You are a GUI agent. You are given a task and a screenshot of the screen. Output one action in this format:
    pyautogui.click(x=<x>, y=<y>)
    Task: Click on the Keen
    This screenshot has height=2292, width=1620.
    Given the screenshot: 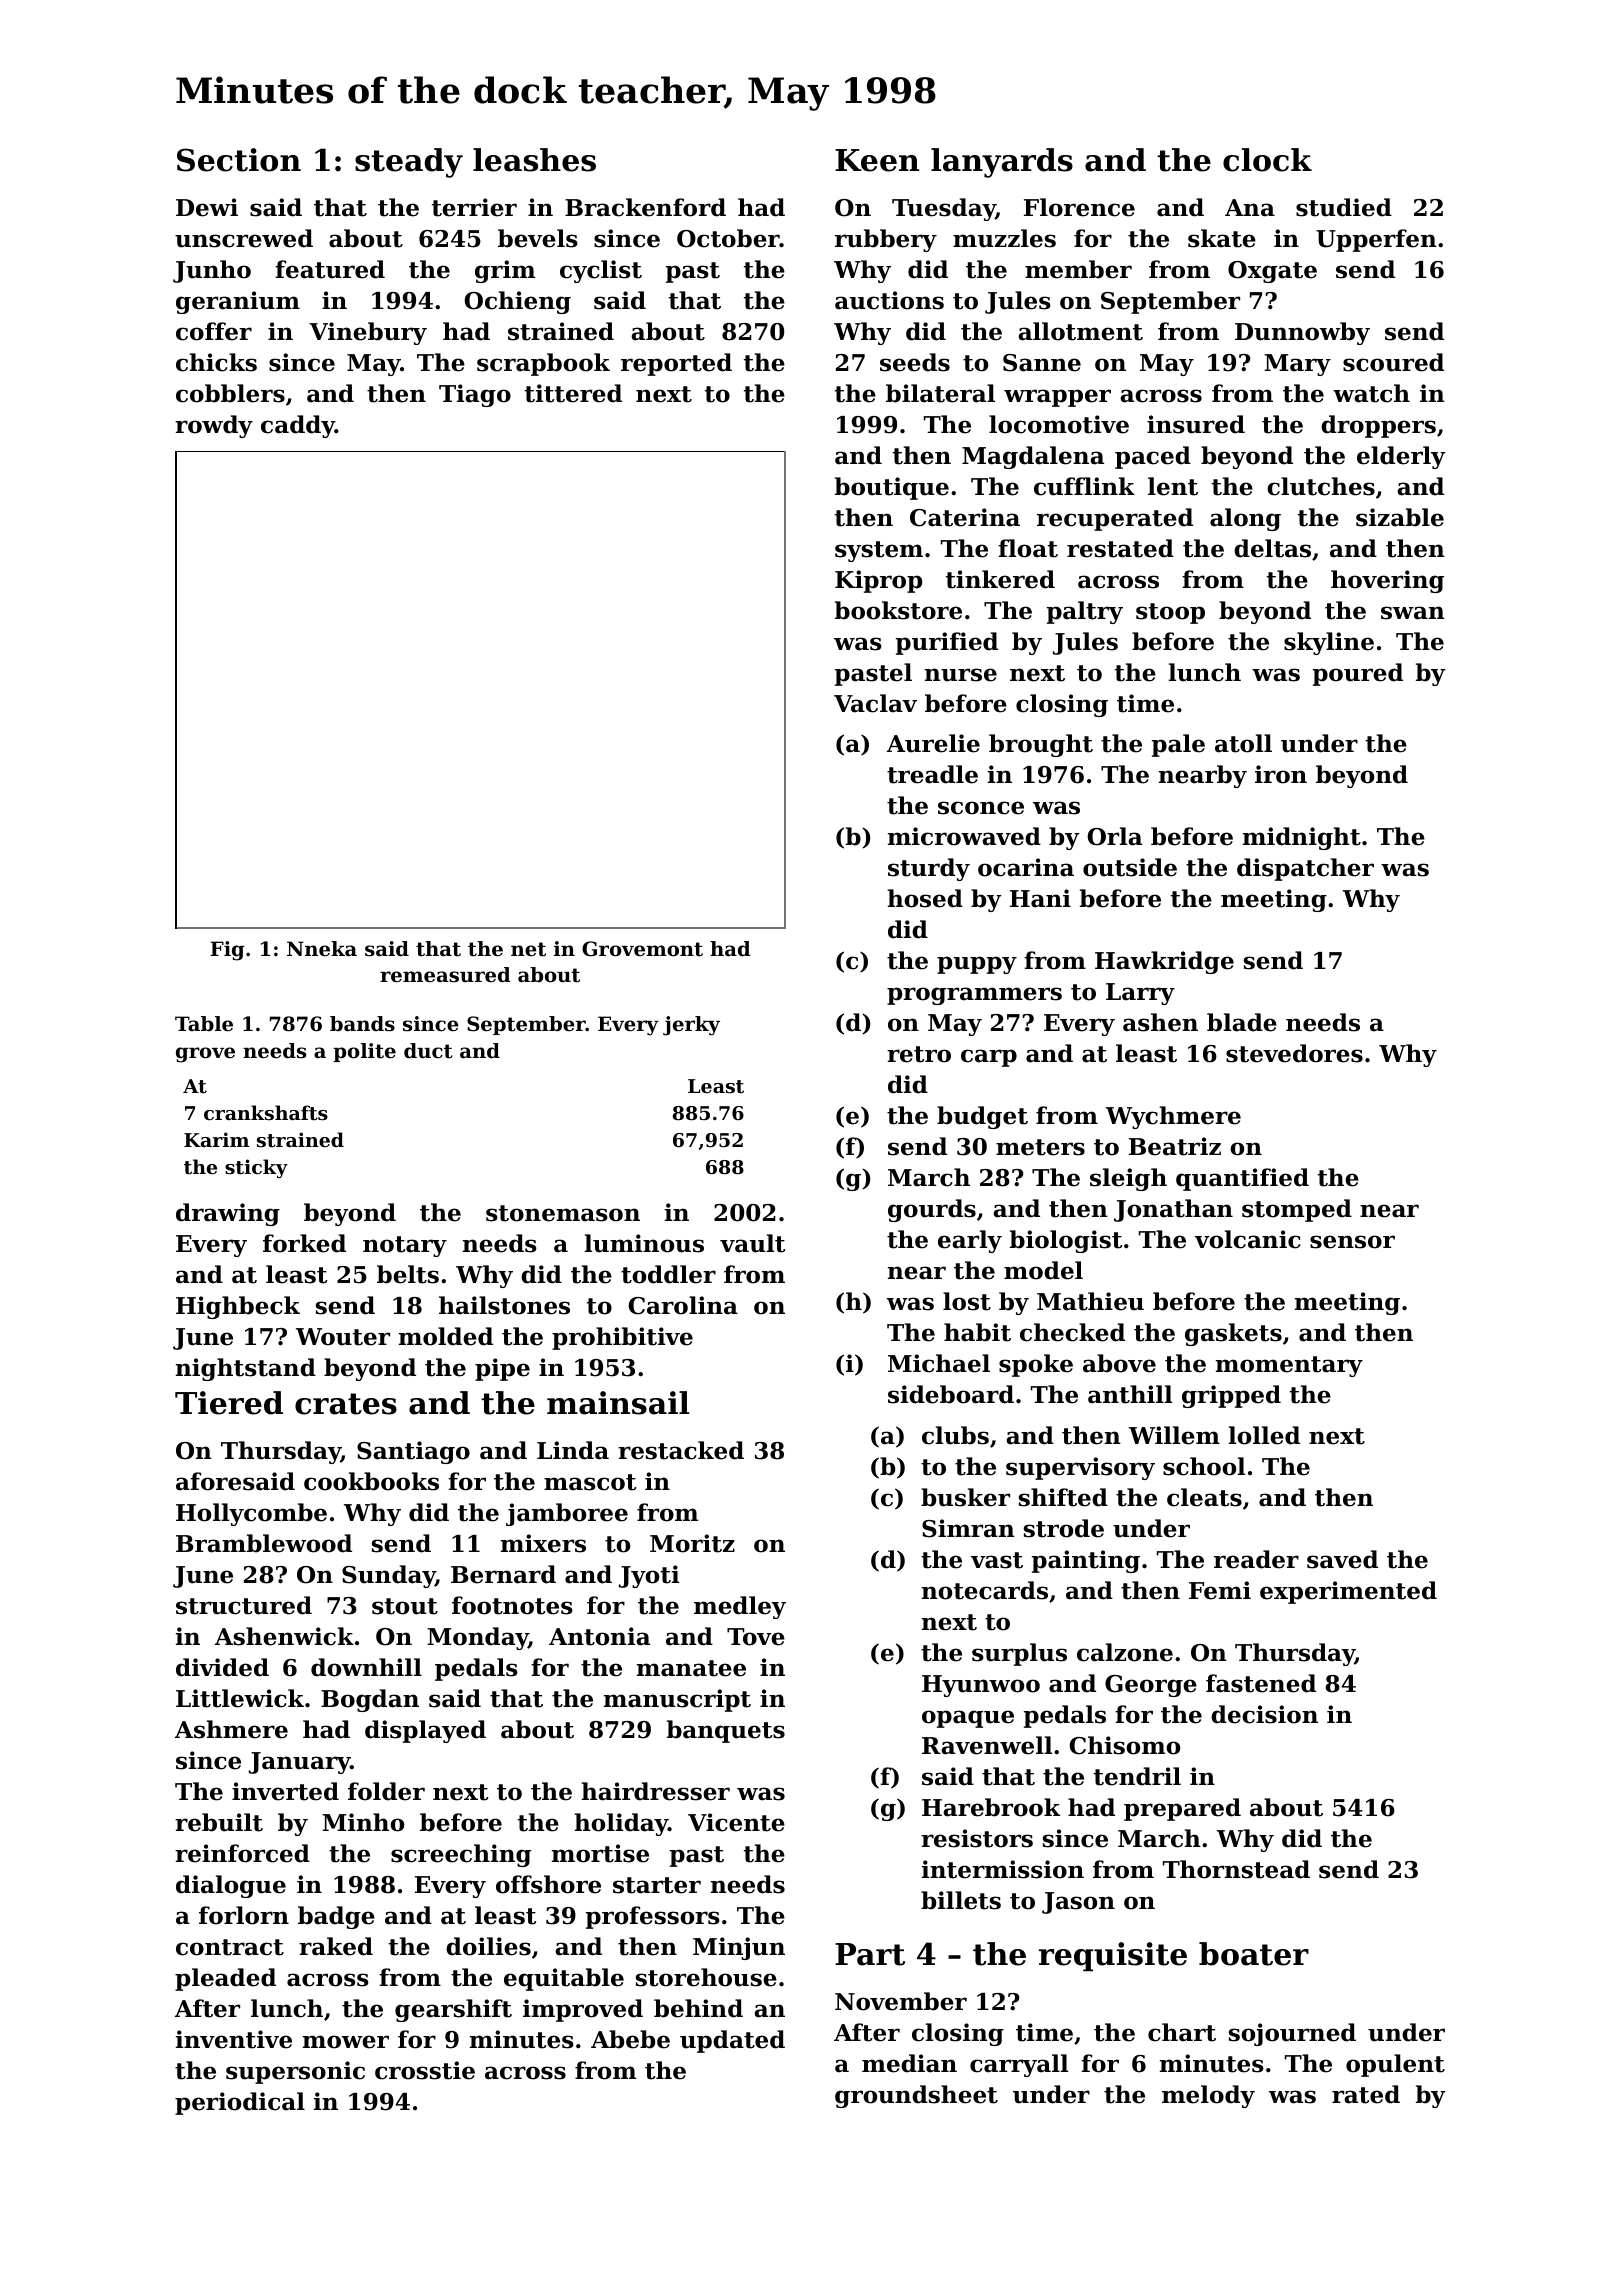 What is the action you would take?
    pyautogui.click(x=877, y=160)
